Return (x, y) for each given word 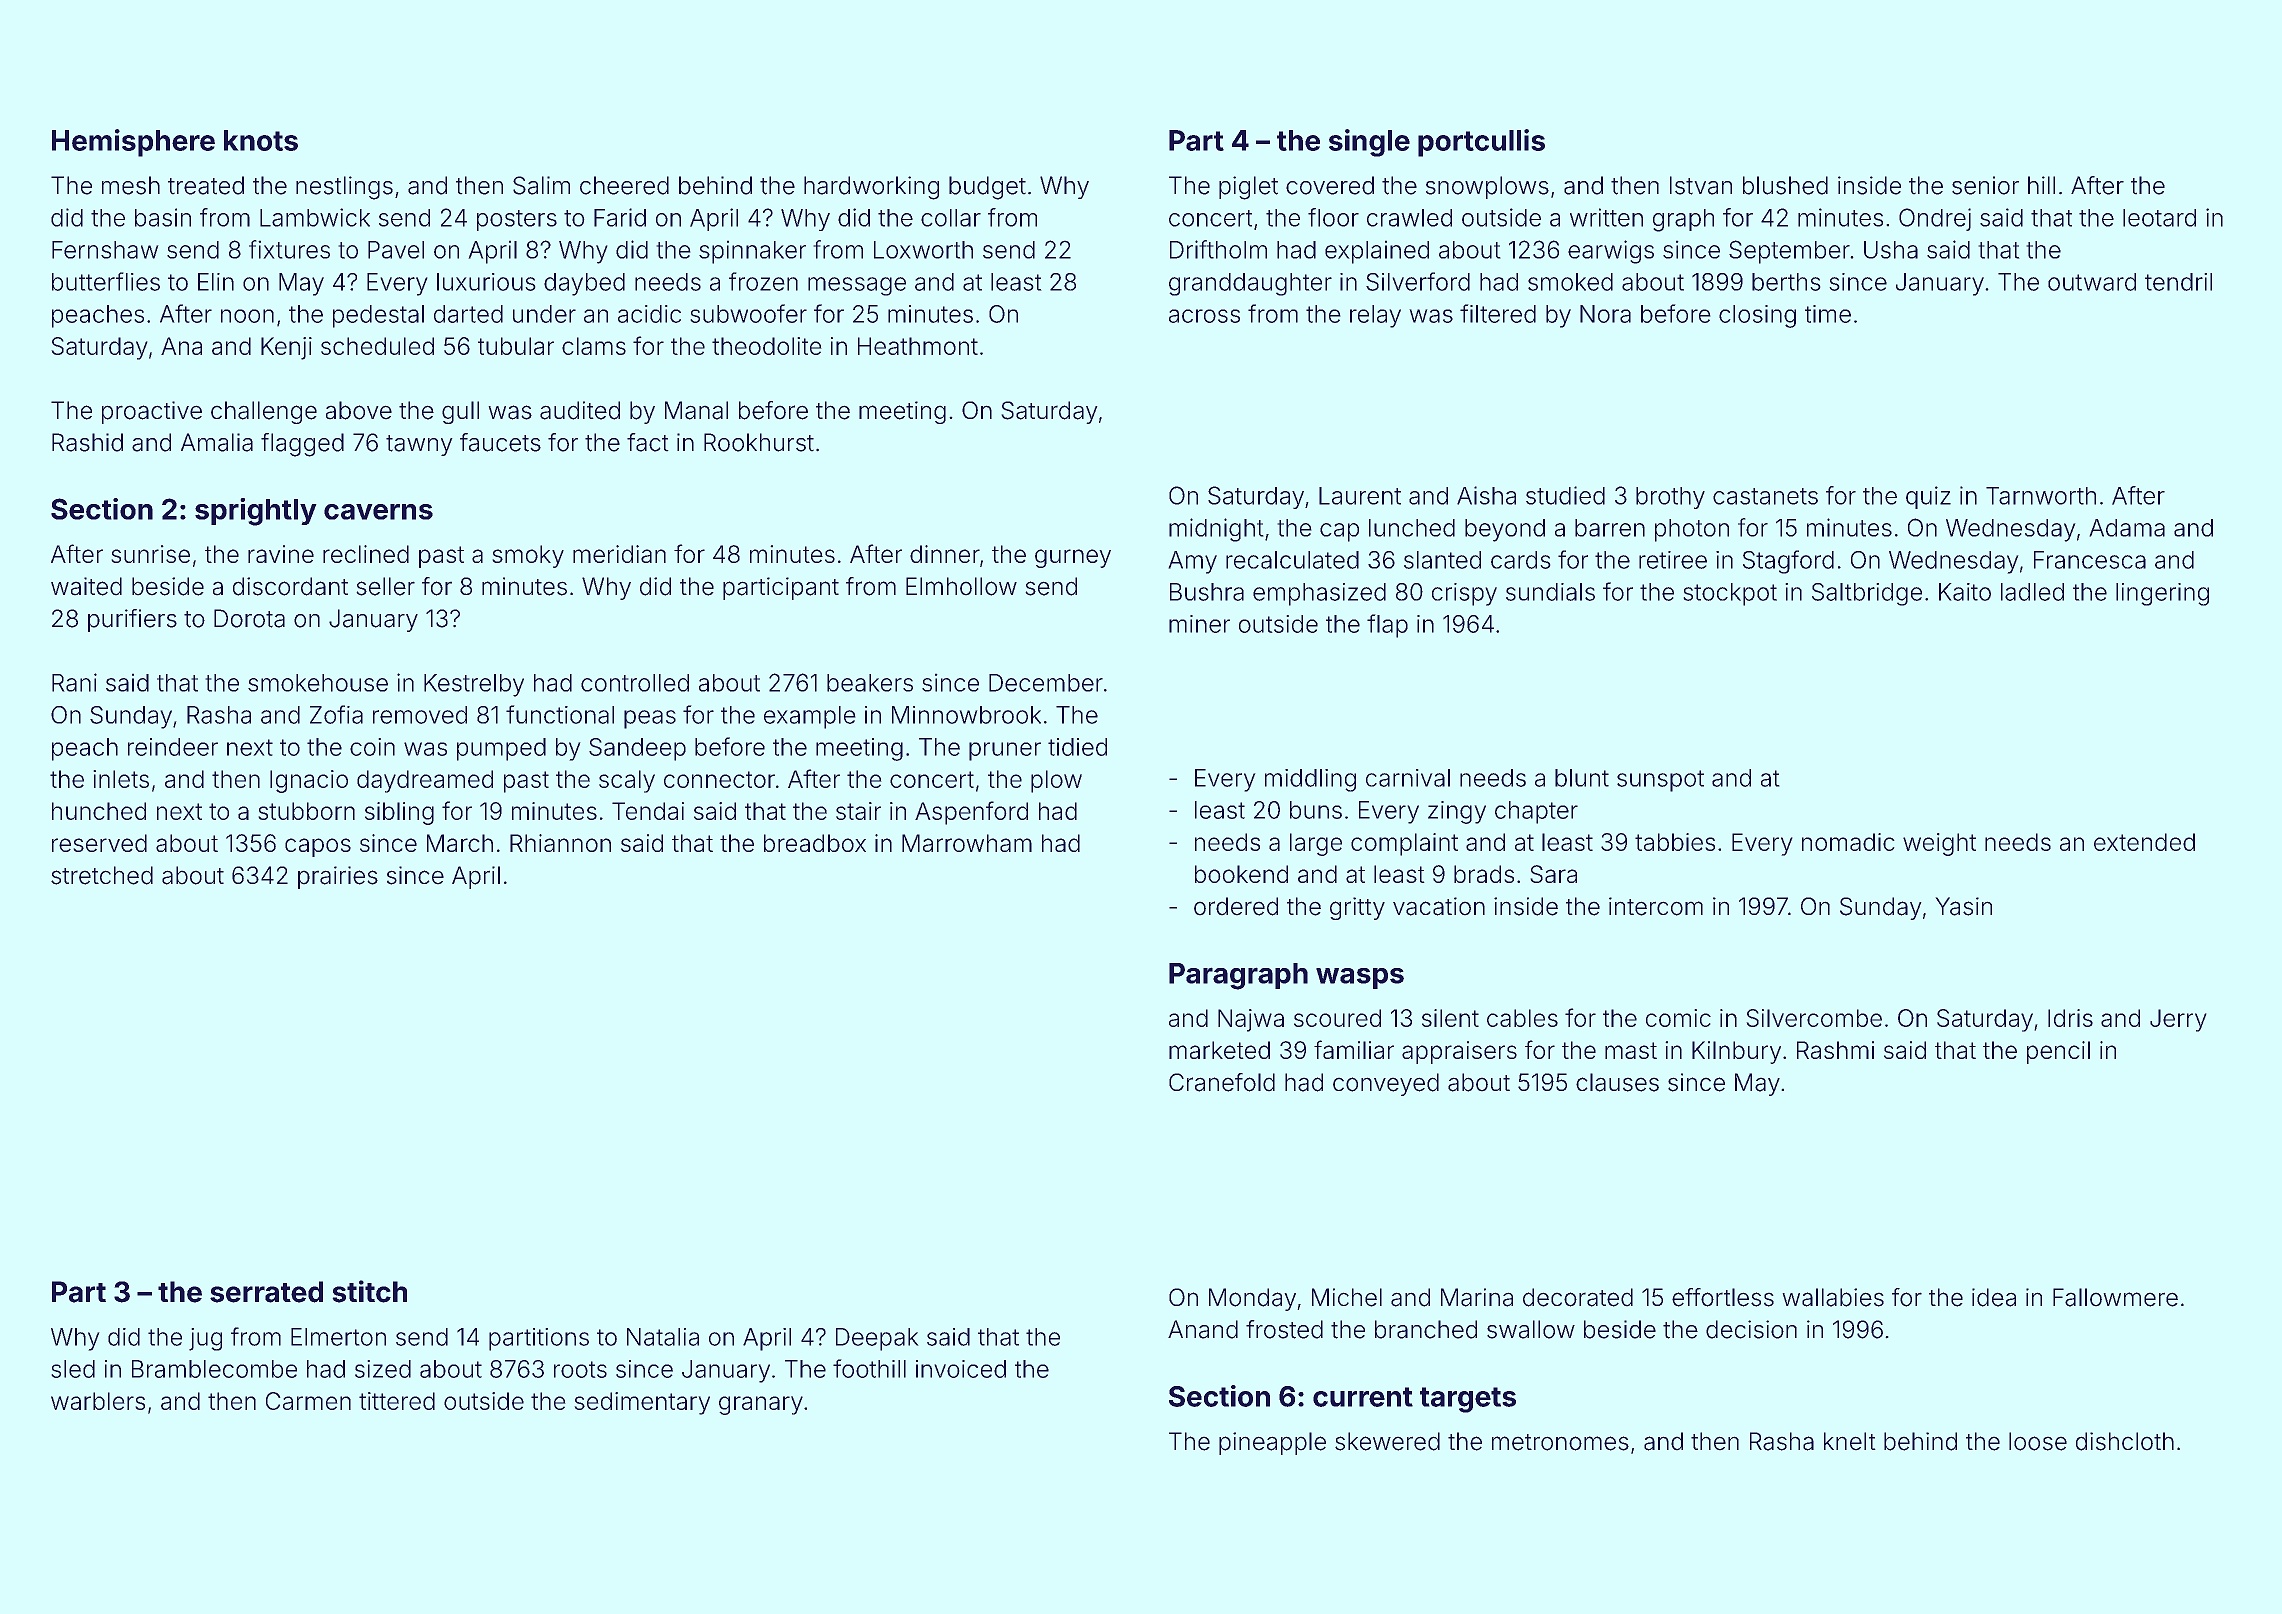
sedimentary (642, 1403)
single (1369, 143)
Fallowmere (2115, 1297)
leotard (2159, 218)
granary (761, 1405)
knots (261, 140)
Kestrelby (474, 685)
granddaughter (1250, 284)
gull (460, 412)
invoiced (961, 1369)
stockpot (1730, 594)
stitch (369, 1291)
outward (2092, 282)
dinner (945, 554)
